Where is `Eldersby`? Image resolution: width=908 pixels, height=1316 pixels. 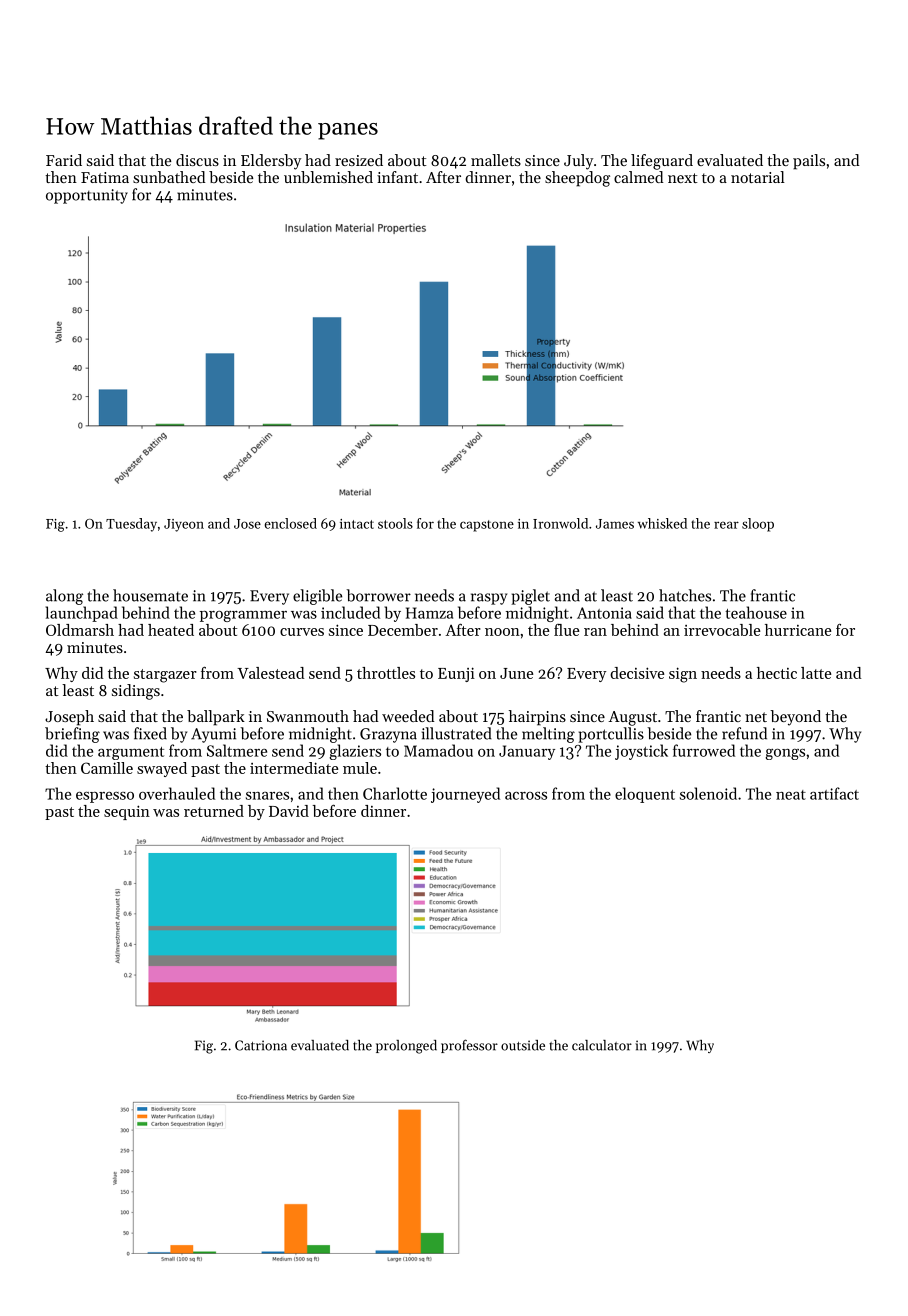
Eldersby is located at coordinates (271, 162).
